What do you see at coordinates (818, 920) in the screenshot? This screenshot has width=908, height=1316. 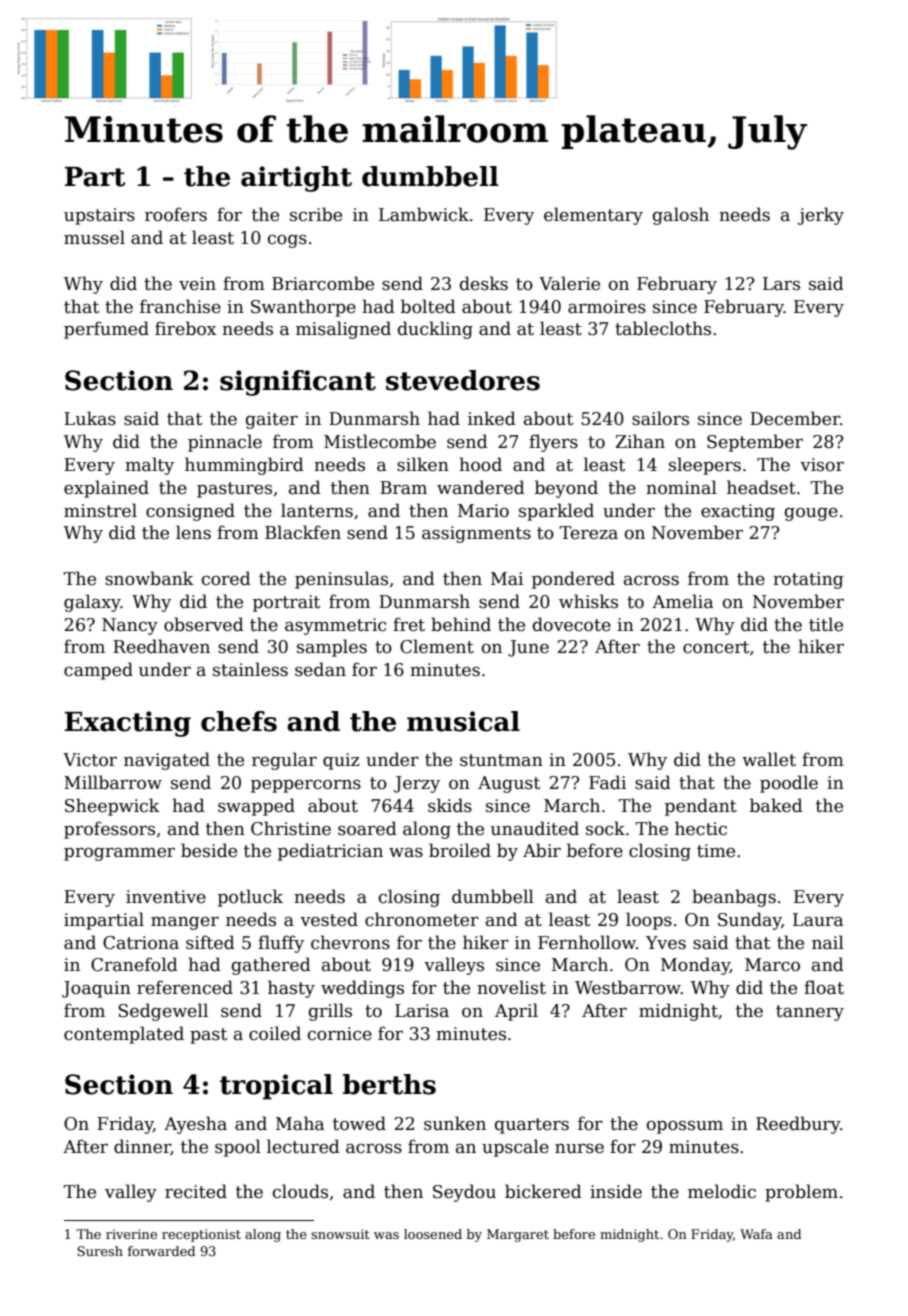 I see `Laura` at bounding box center [818, 920].
